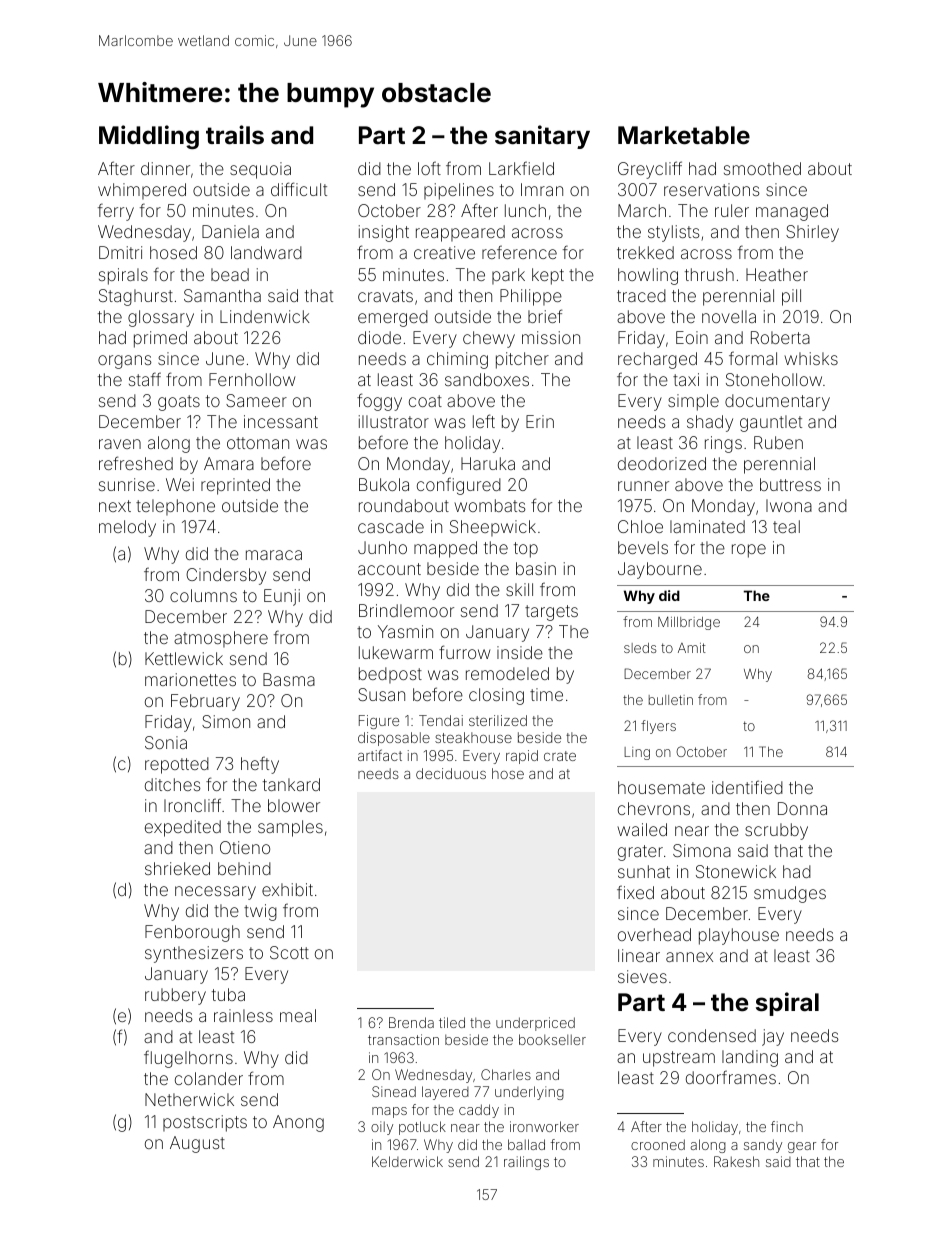 Image resolution: width=952 pixels, height=1233 pixels. I want to click on colander, so click(209, 1078).
